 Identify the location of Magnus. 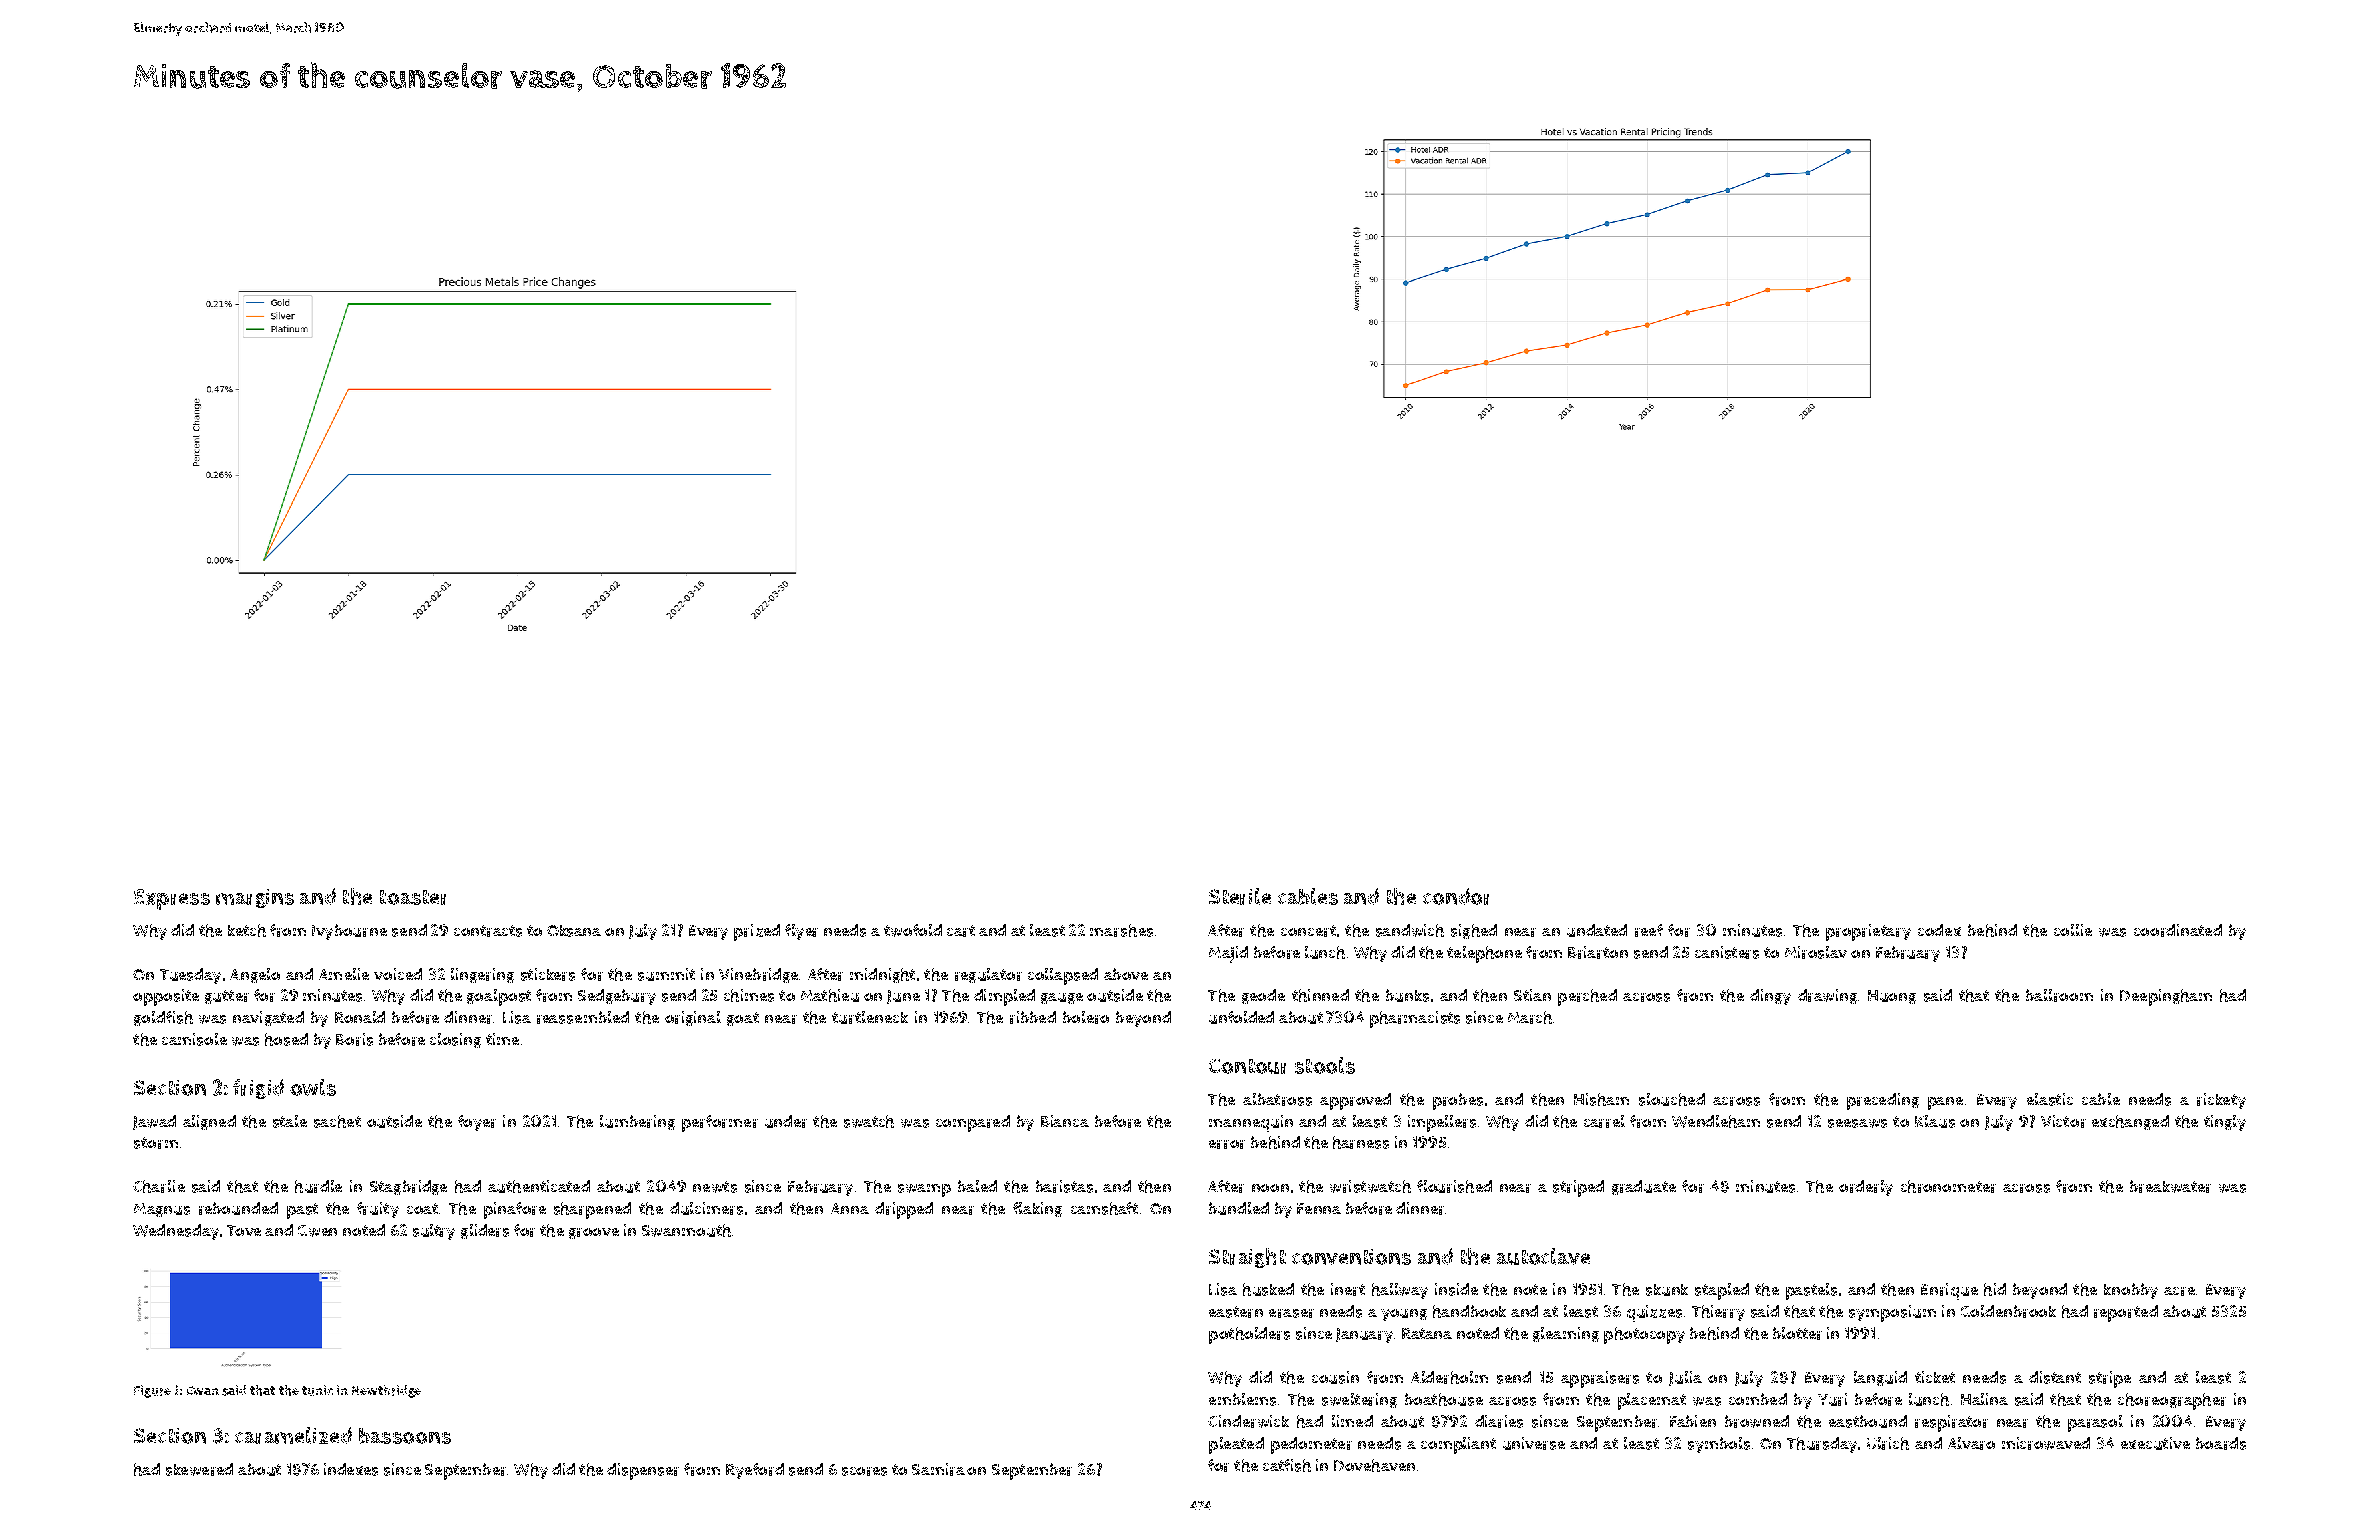
(162, 1210).
